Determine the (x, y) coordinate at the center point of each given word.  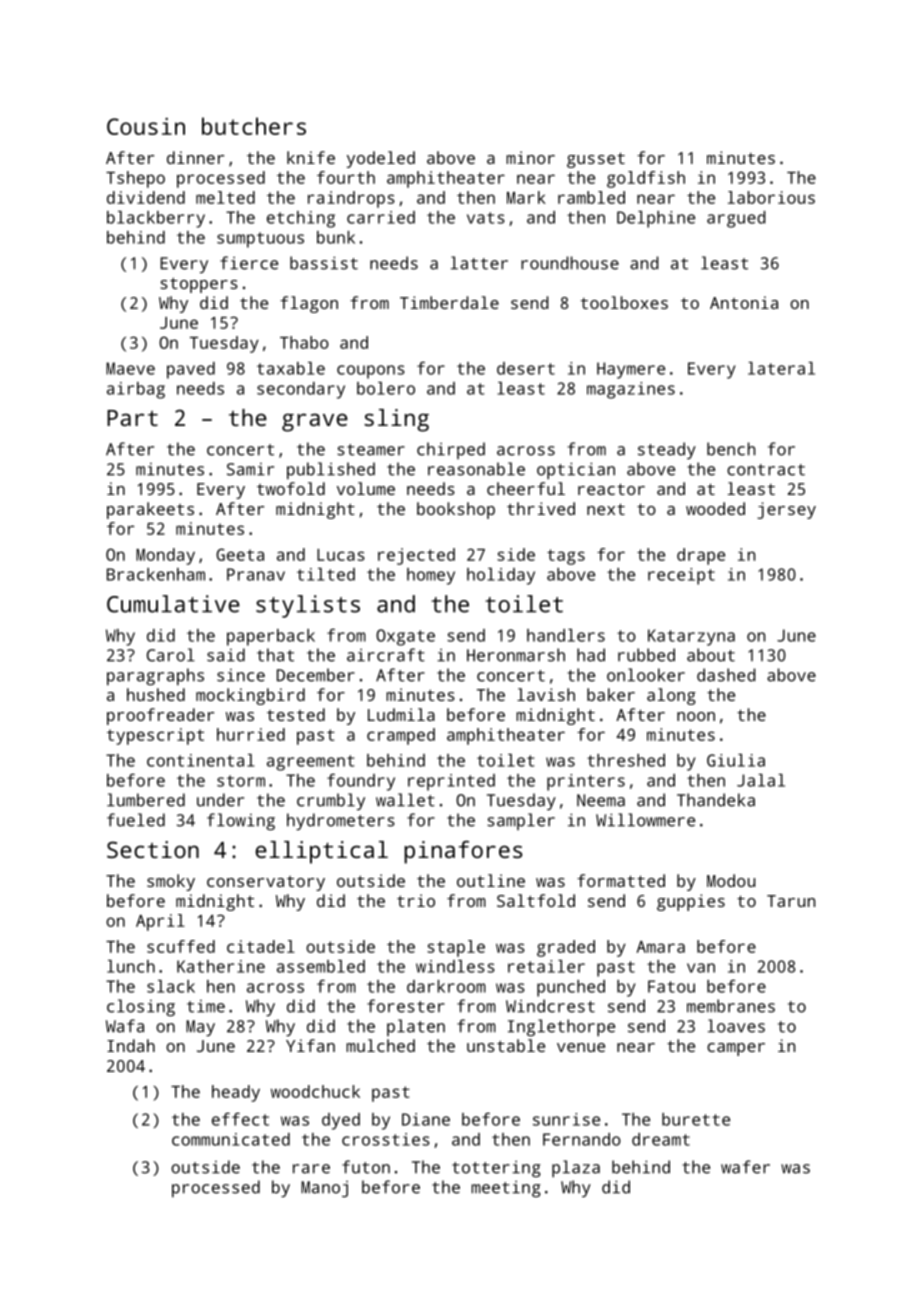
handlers (566, 635)
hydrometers (341, 821)
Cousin (146, 126)
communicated (231, 1139)
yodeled (381, 159)
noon (696, 716)
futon (366, 1167)
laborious (771, 197)
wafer (745, 1167)
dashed (726, 675)
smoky (171, 882)
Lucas (341, 555)
